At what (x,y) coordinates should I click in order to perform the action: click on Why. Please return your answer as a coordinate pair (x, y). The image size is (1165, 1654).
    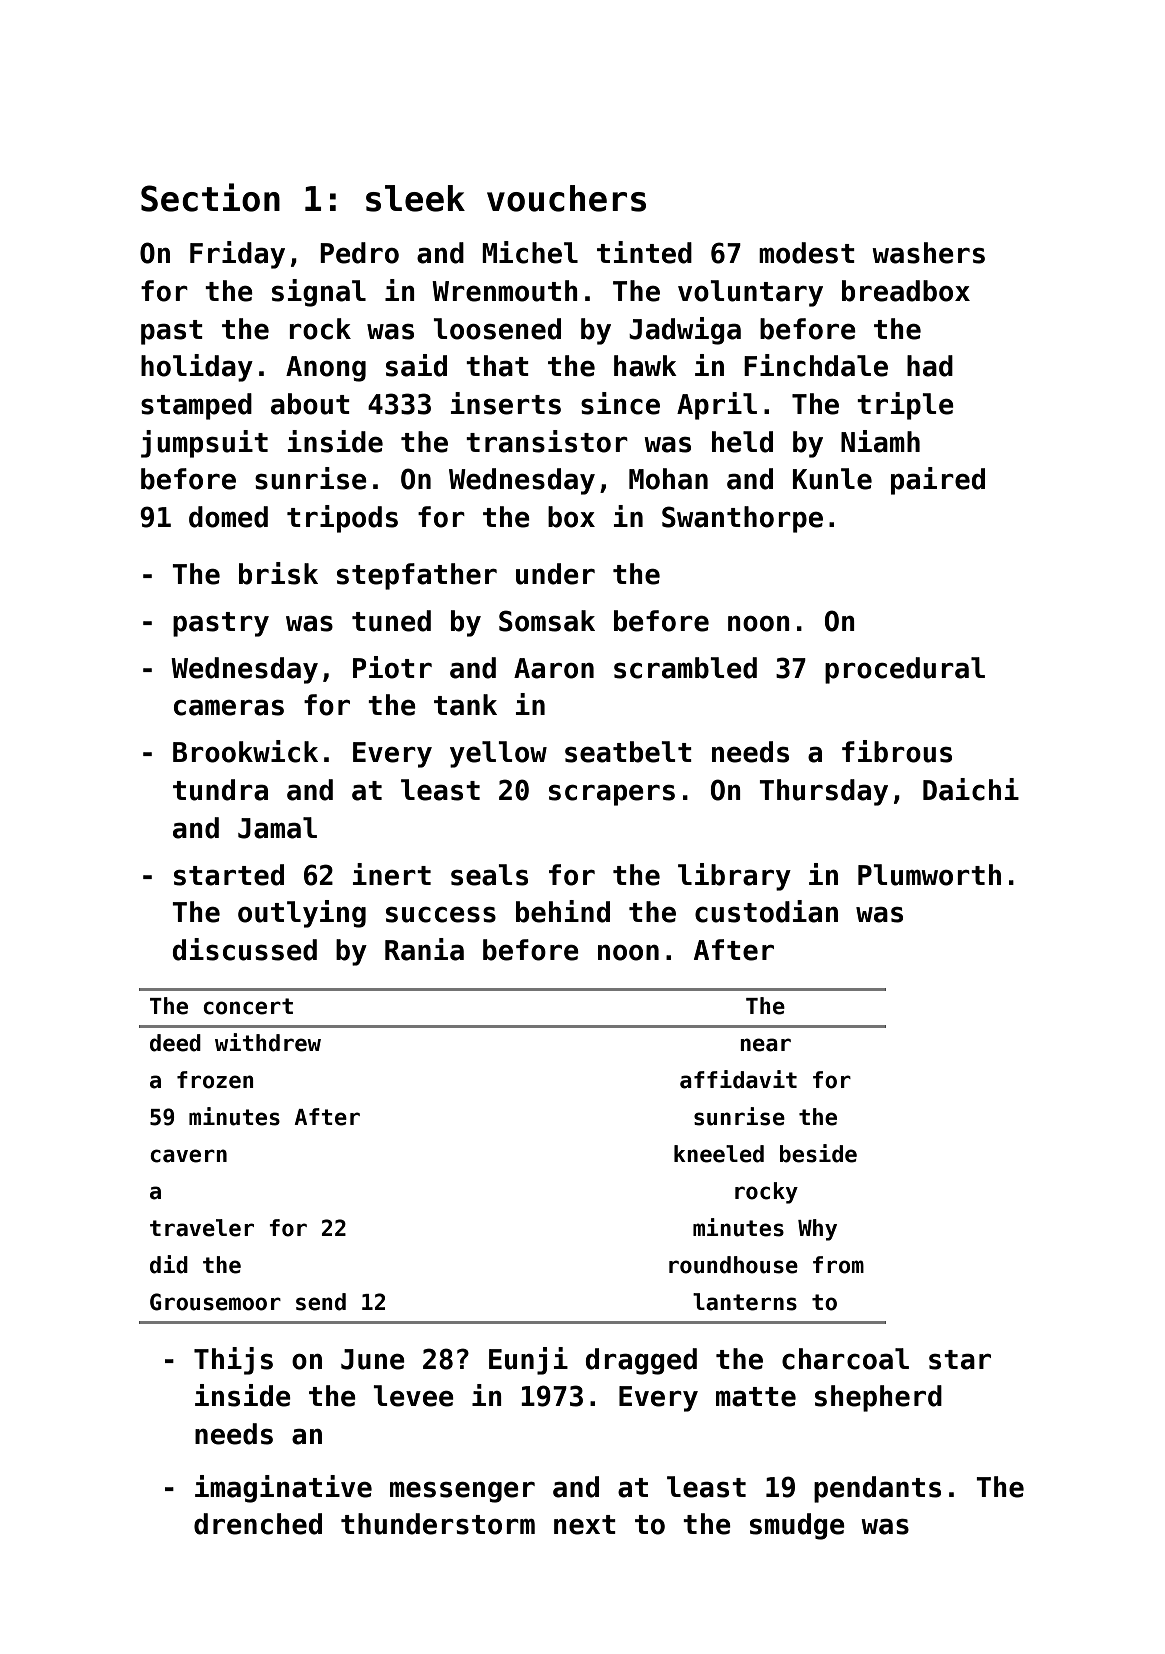
    Looking at the image, I should click on (817, 1230).
